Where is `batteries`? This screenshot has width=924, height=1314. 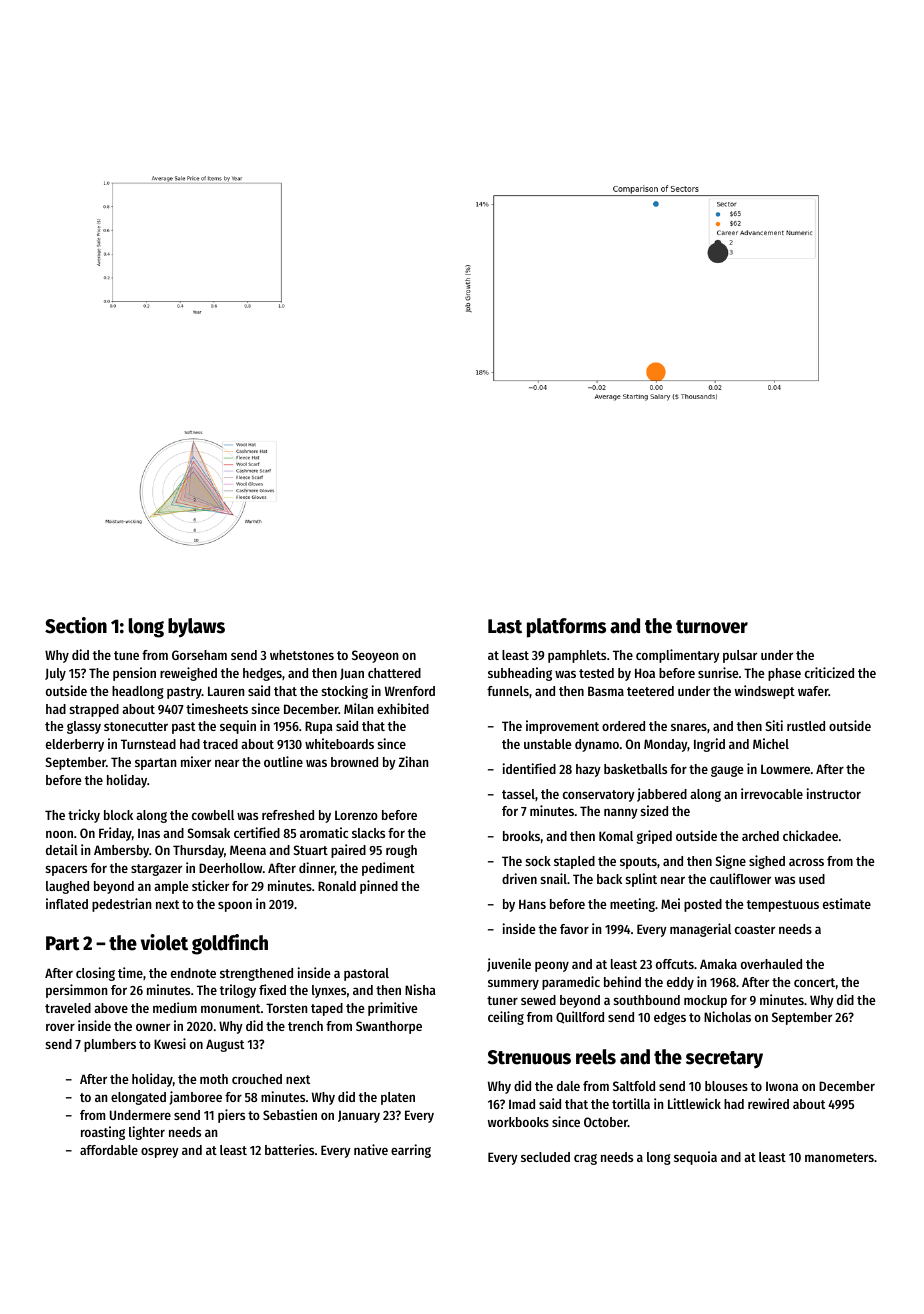
batteries is located at coordinates (289, 1149).
